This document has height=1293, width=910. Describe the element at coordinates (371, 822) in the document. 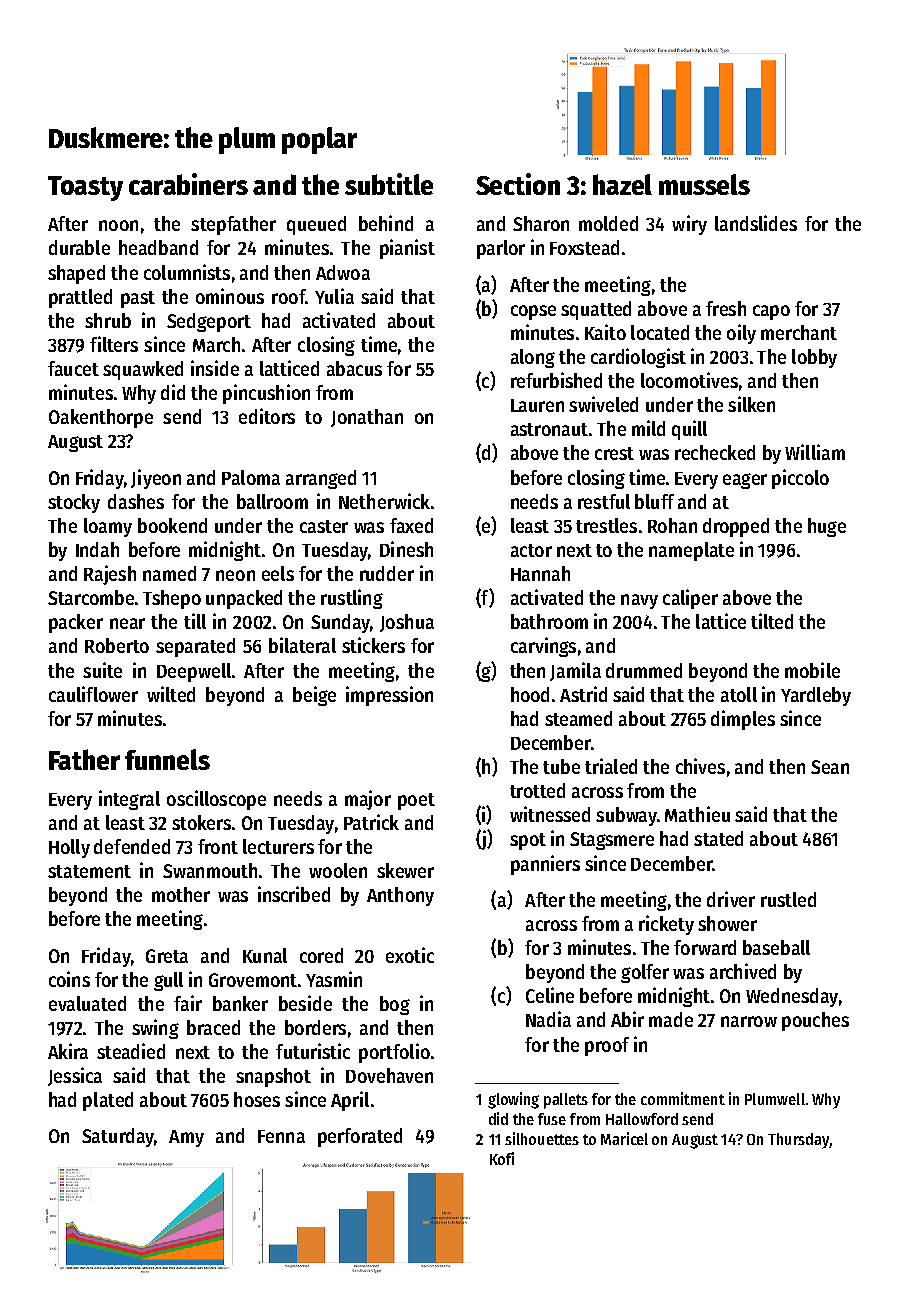

I see `Patrick` at that location.
